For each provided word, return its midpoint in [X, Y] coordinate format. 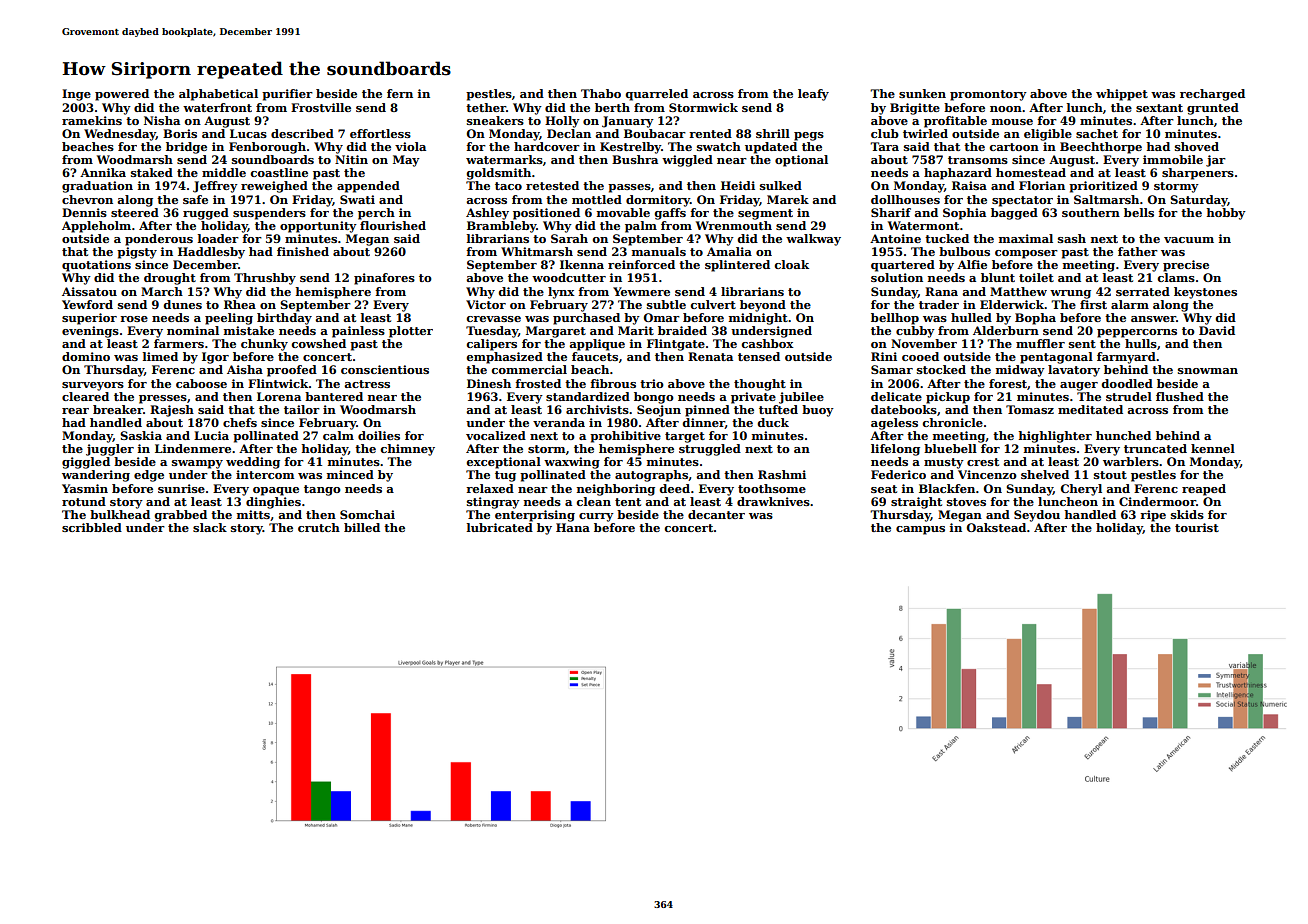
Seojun [659, 411]
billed [362, 527]
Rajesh [172, 411]
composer [1026, 254]
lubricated [500, 527]
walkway [813, 240]
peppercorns [1137, 333]
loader [218, 238]
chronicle [953, 422]
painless [358, 332]
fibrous [613, 383]
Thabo [601, 93]
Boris [180, 133]
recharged [1212, 95]
